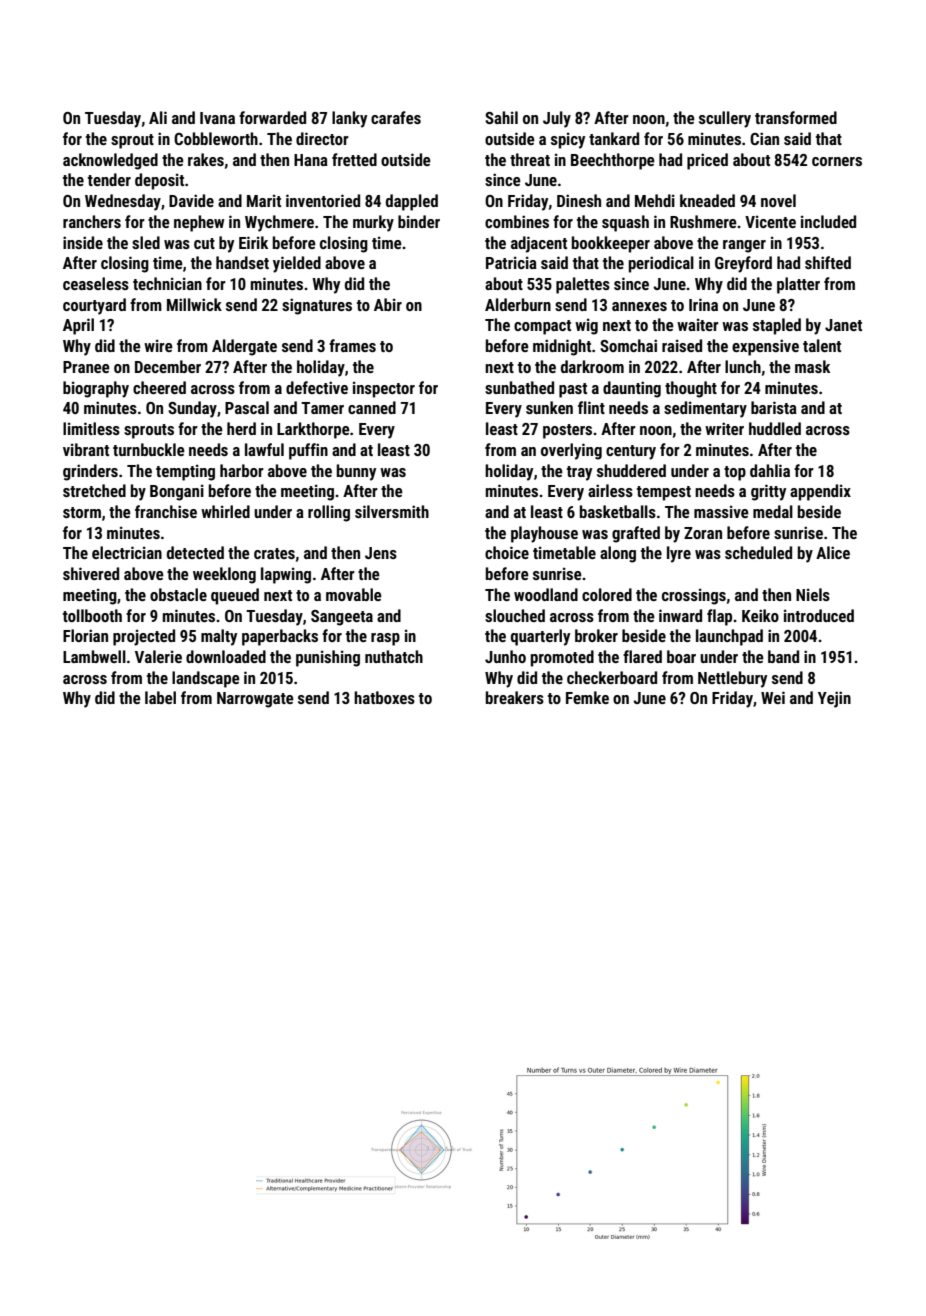  Describe the element at coordinates (592, 366) in the screenshot. I see `darkroom` at that location.
